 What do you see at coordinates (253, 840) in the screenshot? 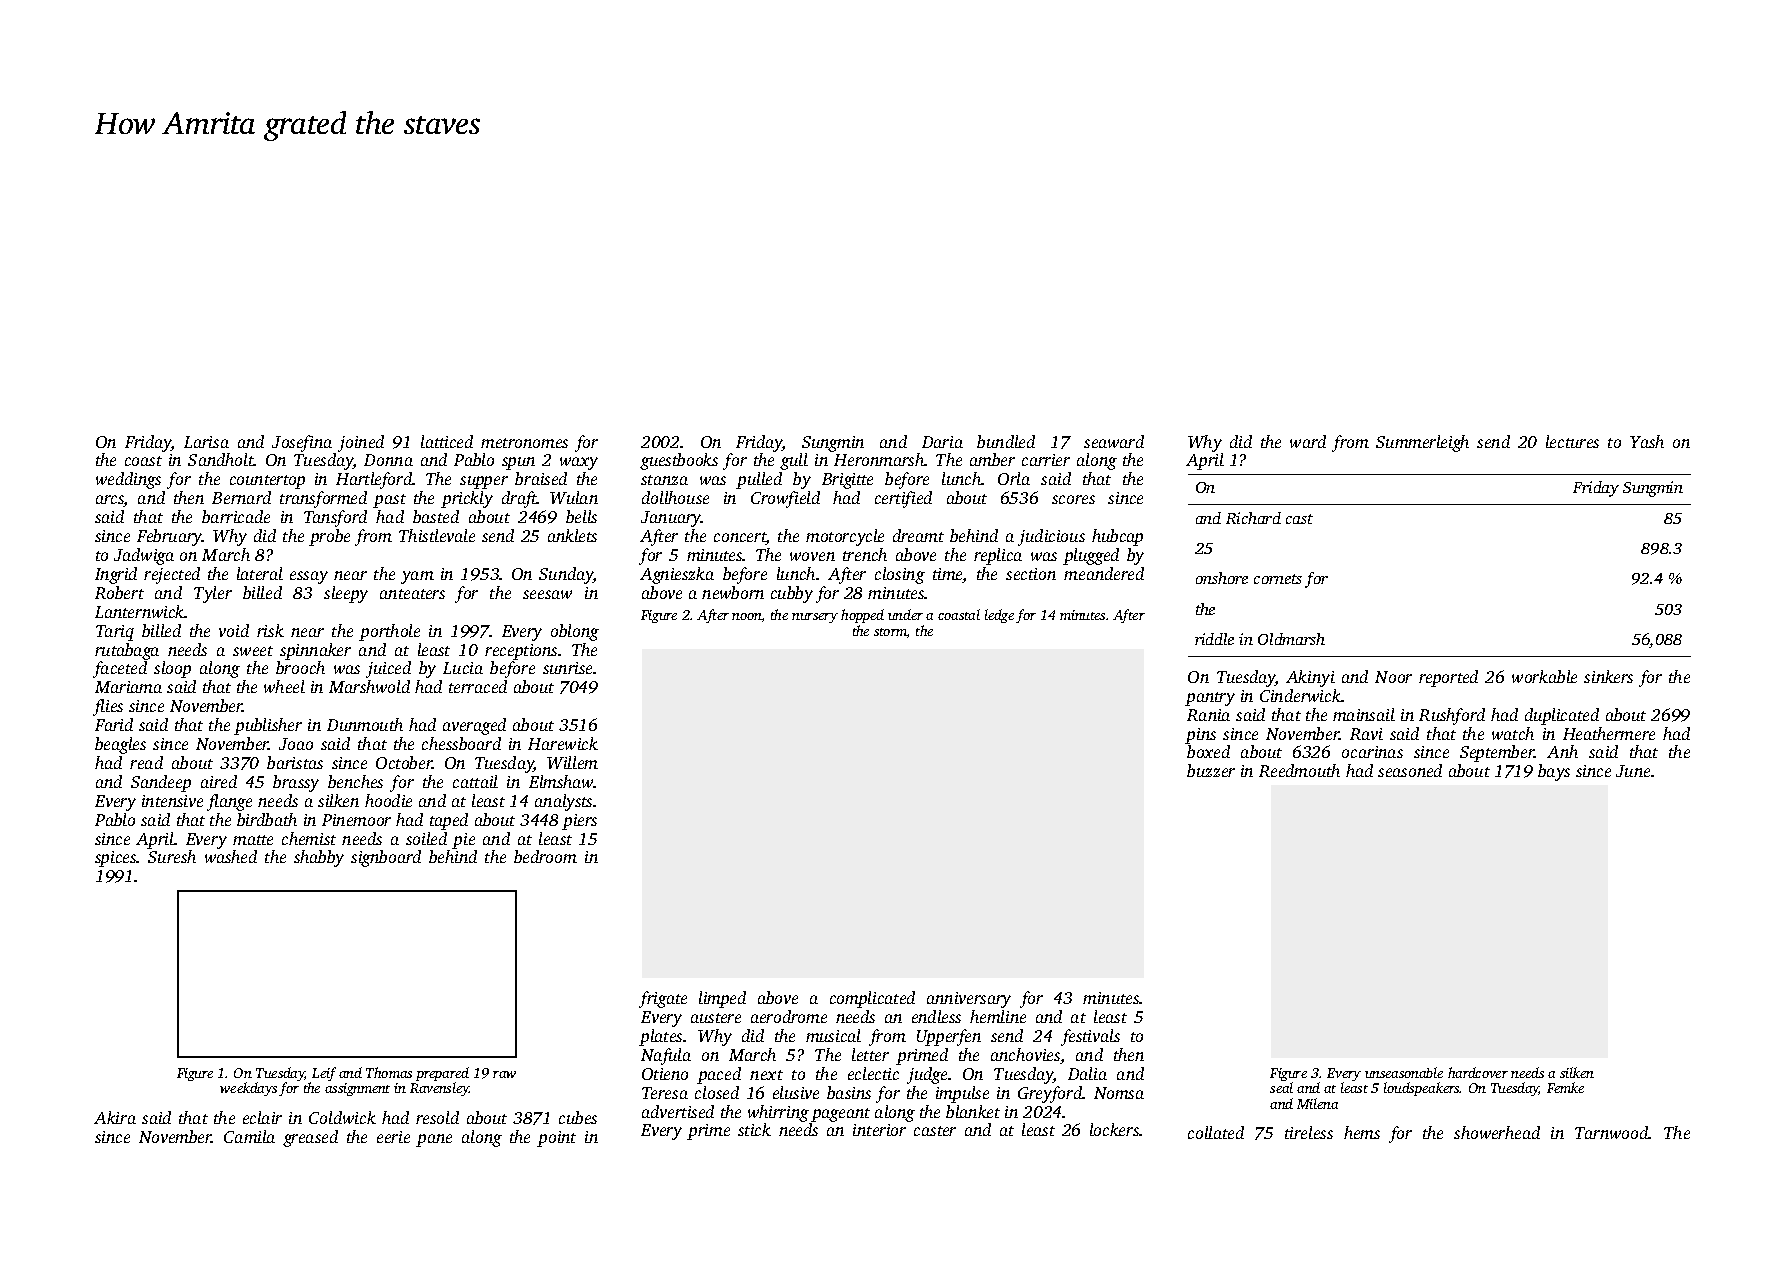
I see `matte` at bounding box center [253, 840].
